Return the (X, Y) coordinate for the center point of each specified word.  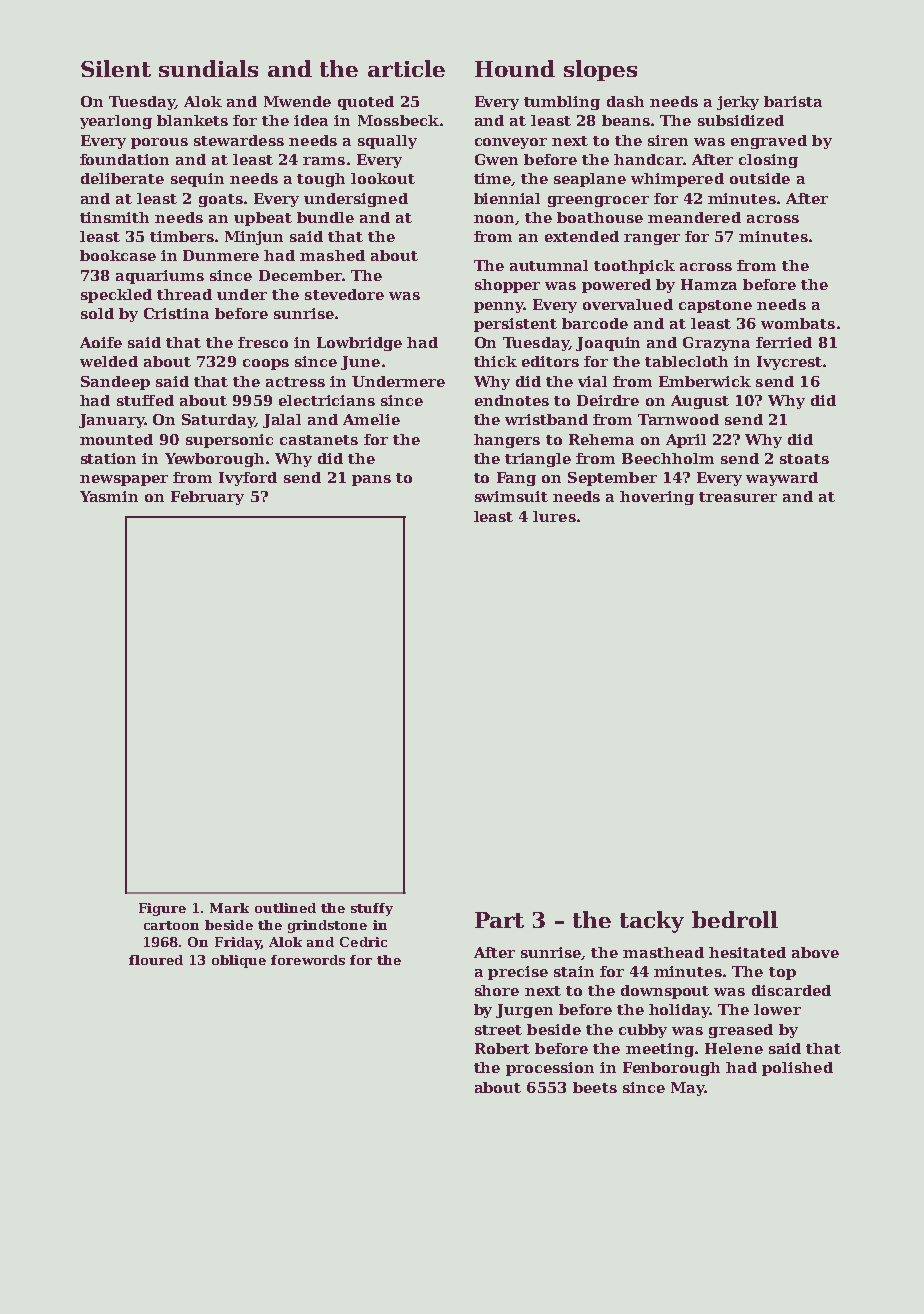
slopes (600, 70)
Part (499, 920)
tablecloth (686, 361)
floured (156, 960)
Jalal (282, 421)
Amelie (371, 419)
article (406, 68)
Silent (116, 68)
